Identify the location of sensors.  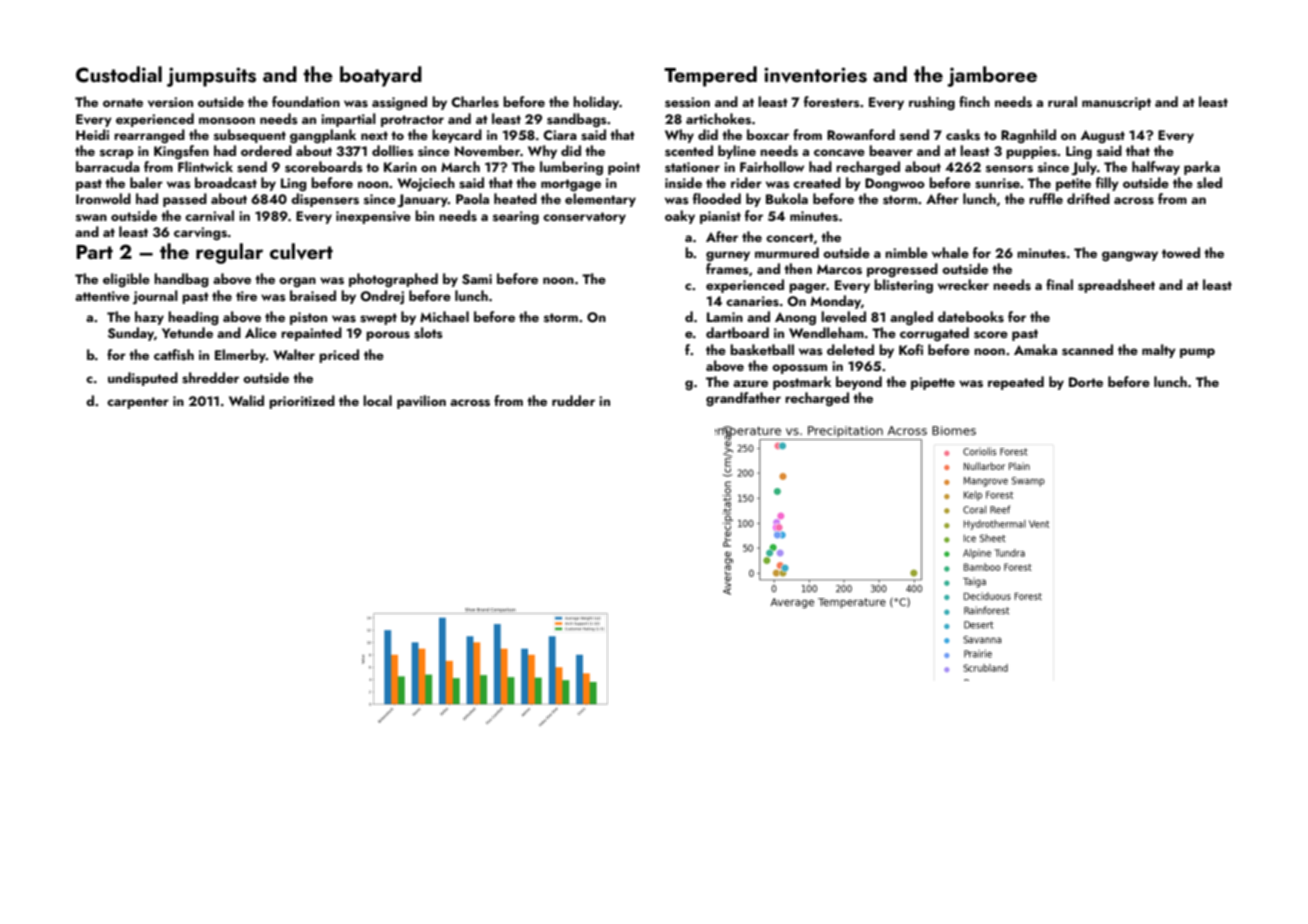
(1009, 169).
